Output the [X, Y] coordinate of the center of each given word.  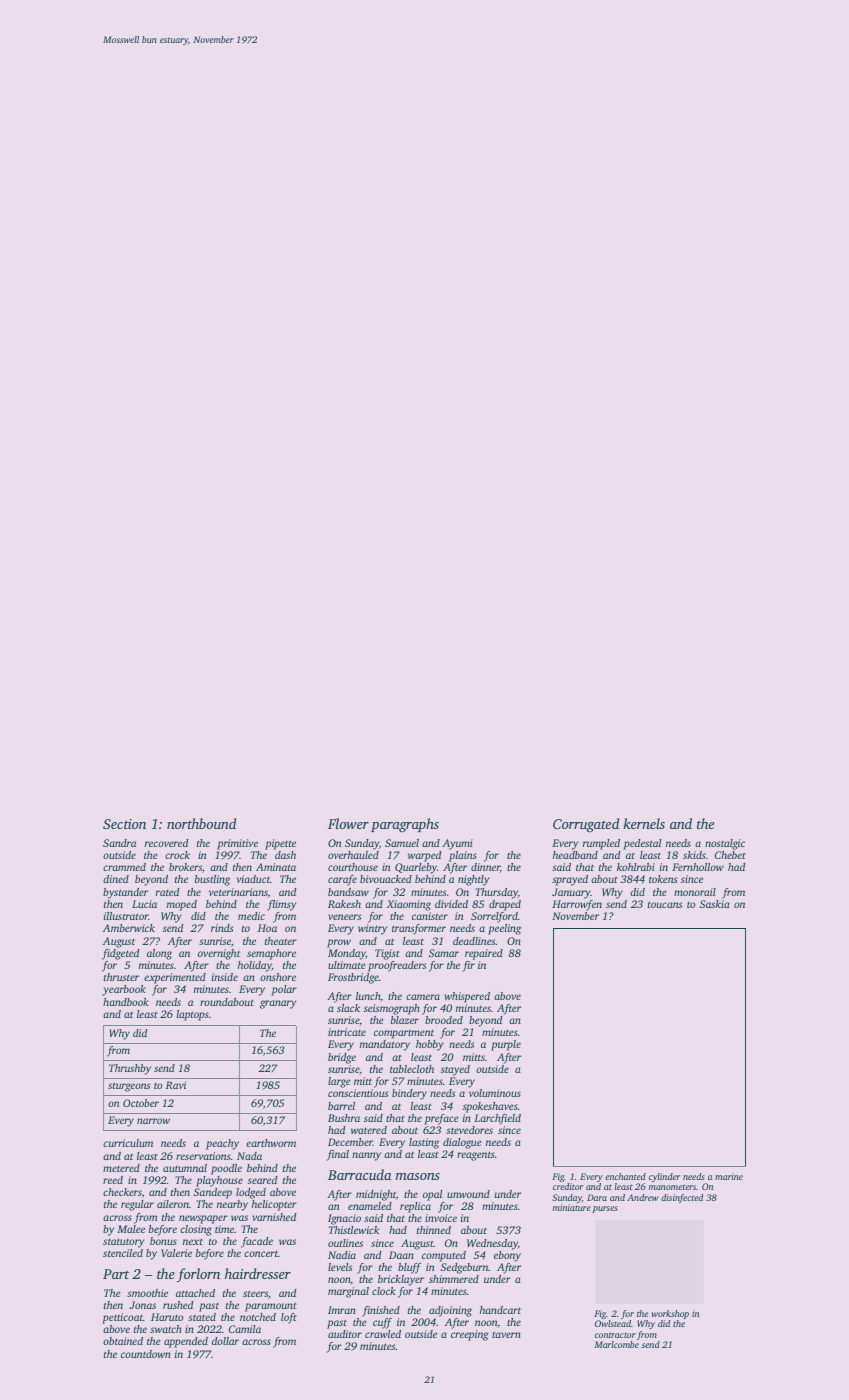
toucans [665, 904]
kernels [644, 823]
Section [124, 824]
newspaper [203, 1219]
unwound [468, 1194]
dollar [225, 1341]
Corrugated [586, 825]
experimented [175, 978]
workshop [670, 1314]
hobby [430, 1045]
